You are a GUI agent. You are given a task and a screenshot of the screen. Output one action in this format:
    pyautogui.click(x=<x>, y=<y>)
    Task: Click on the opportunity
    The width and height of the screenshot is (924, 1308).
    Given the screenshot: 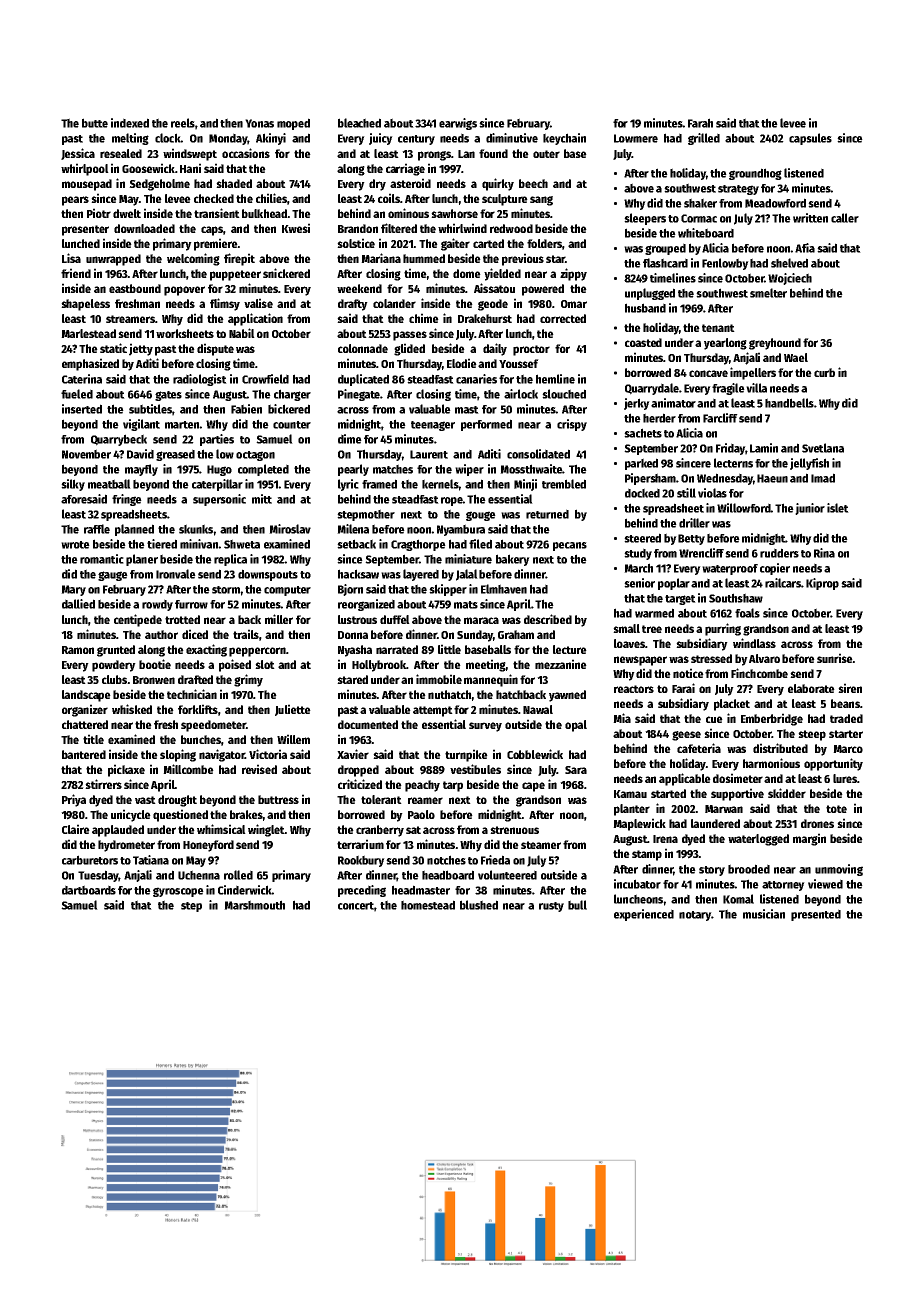 What is the action you would take?
    pyautogui.click(x=833, y=764)
